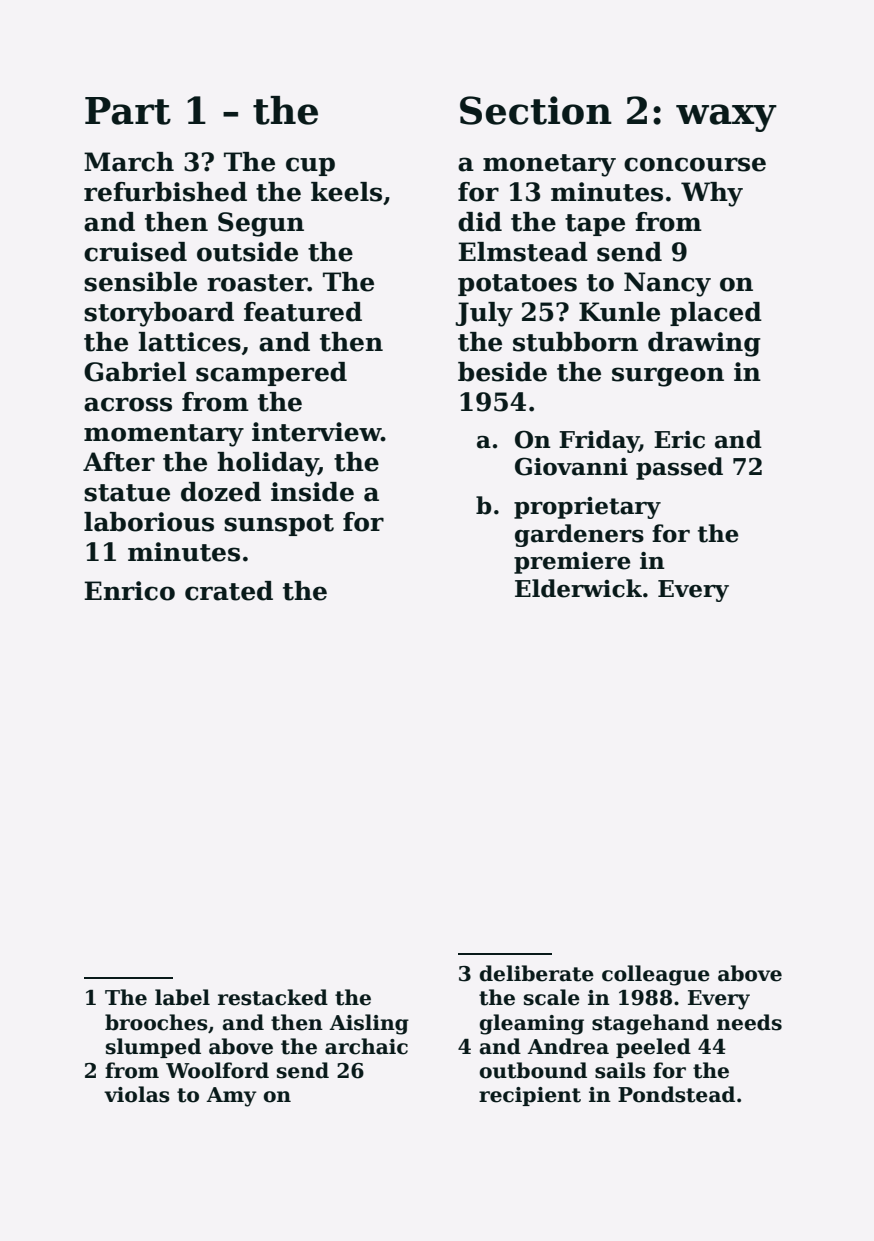  Describe the element at coordinates (153, 1048) in the screenshot. I see `slumped` at that location.
